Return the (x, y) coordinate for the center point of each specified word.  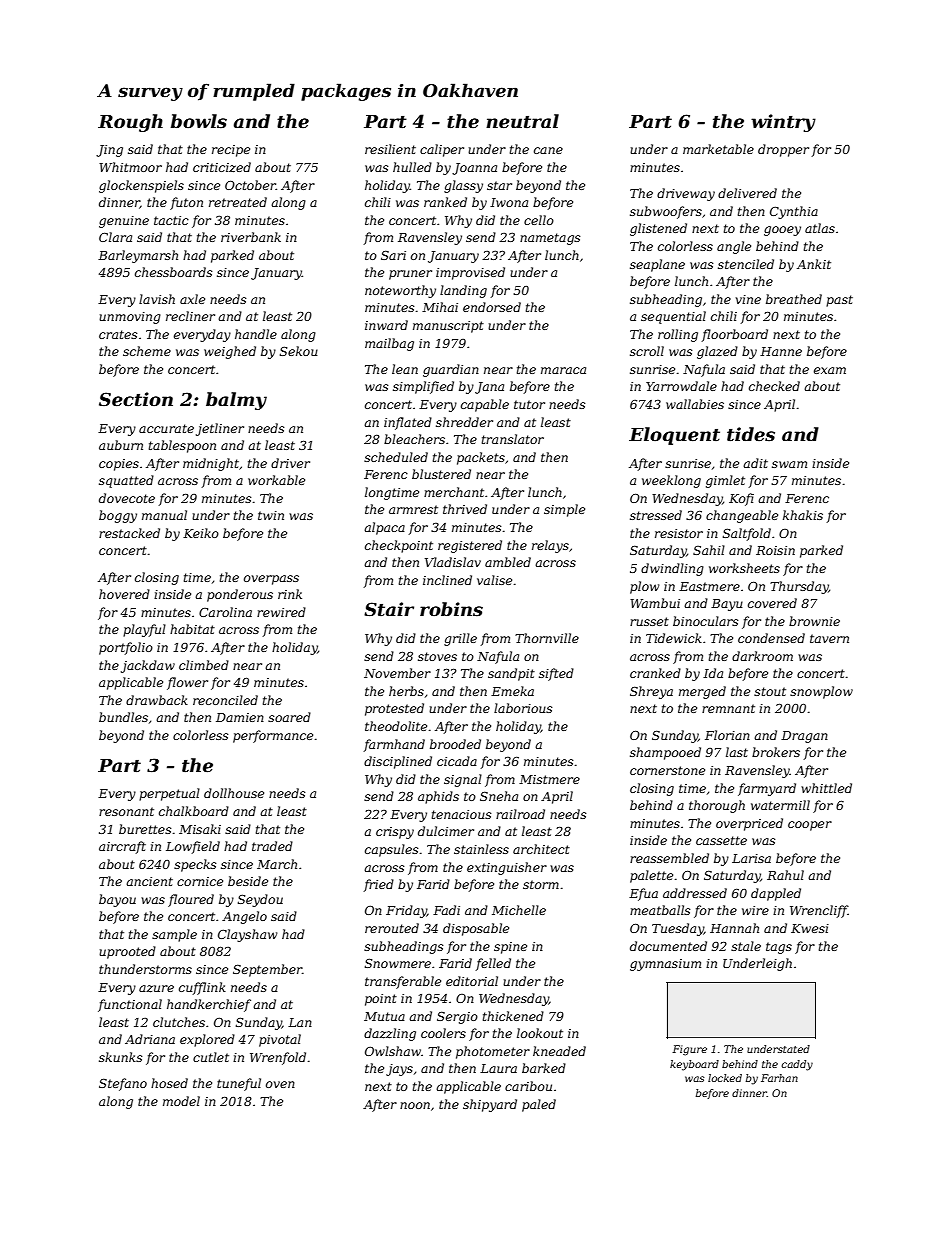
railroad (520, 814)
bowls (199, 121)
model (181, 1101)
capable (485, 405)
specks (195, 865)
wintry (783, 123)
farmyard (767, 789)
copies (119, 465)
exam (830, 370)
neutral (522, 121)
